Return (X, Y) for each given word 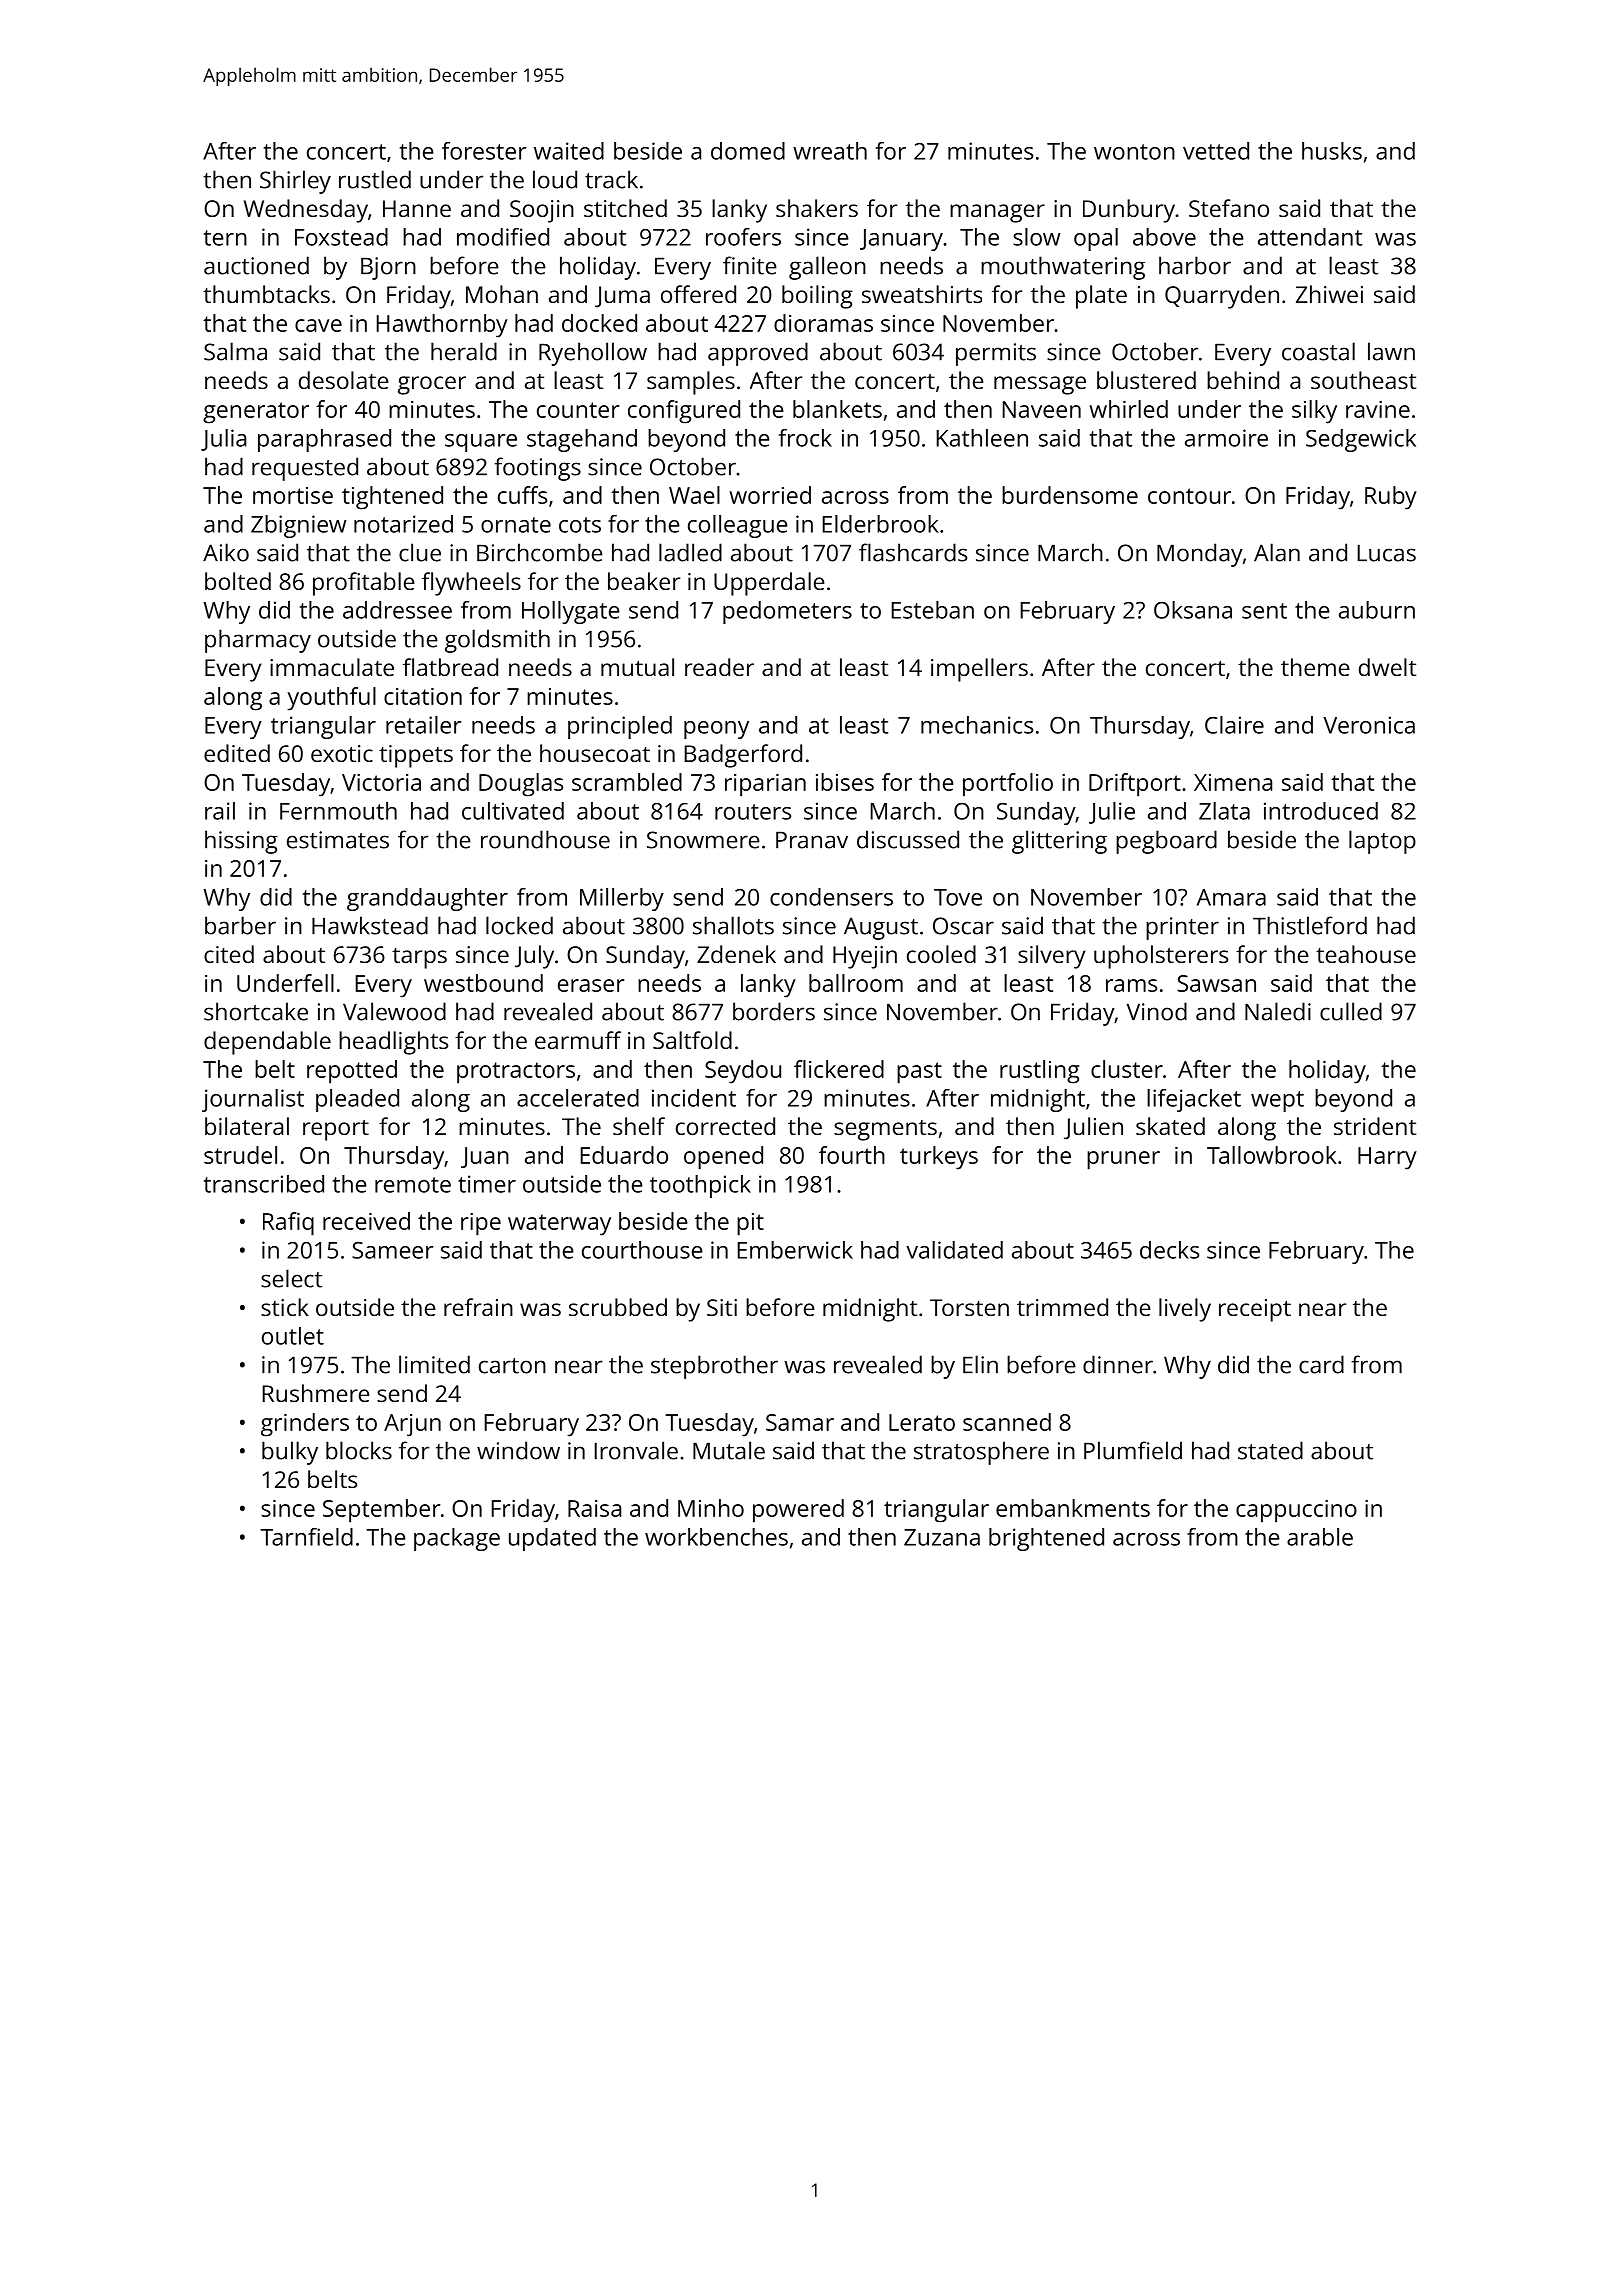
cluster (1127, 1069)
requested (305, 469)
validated (954, 1250)
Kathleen (982, 438)
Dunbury (1129, 211)
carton (512, 1366)
